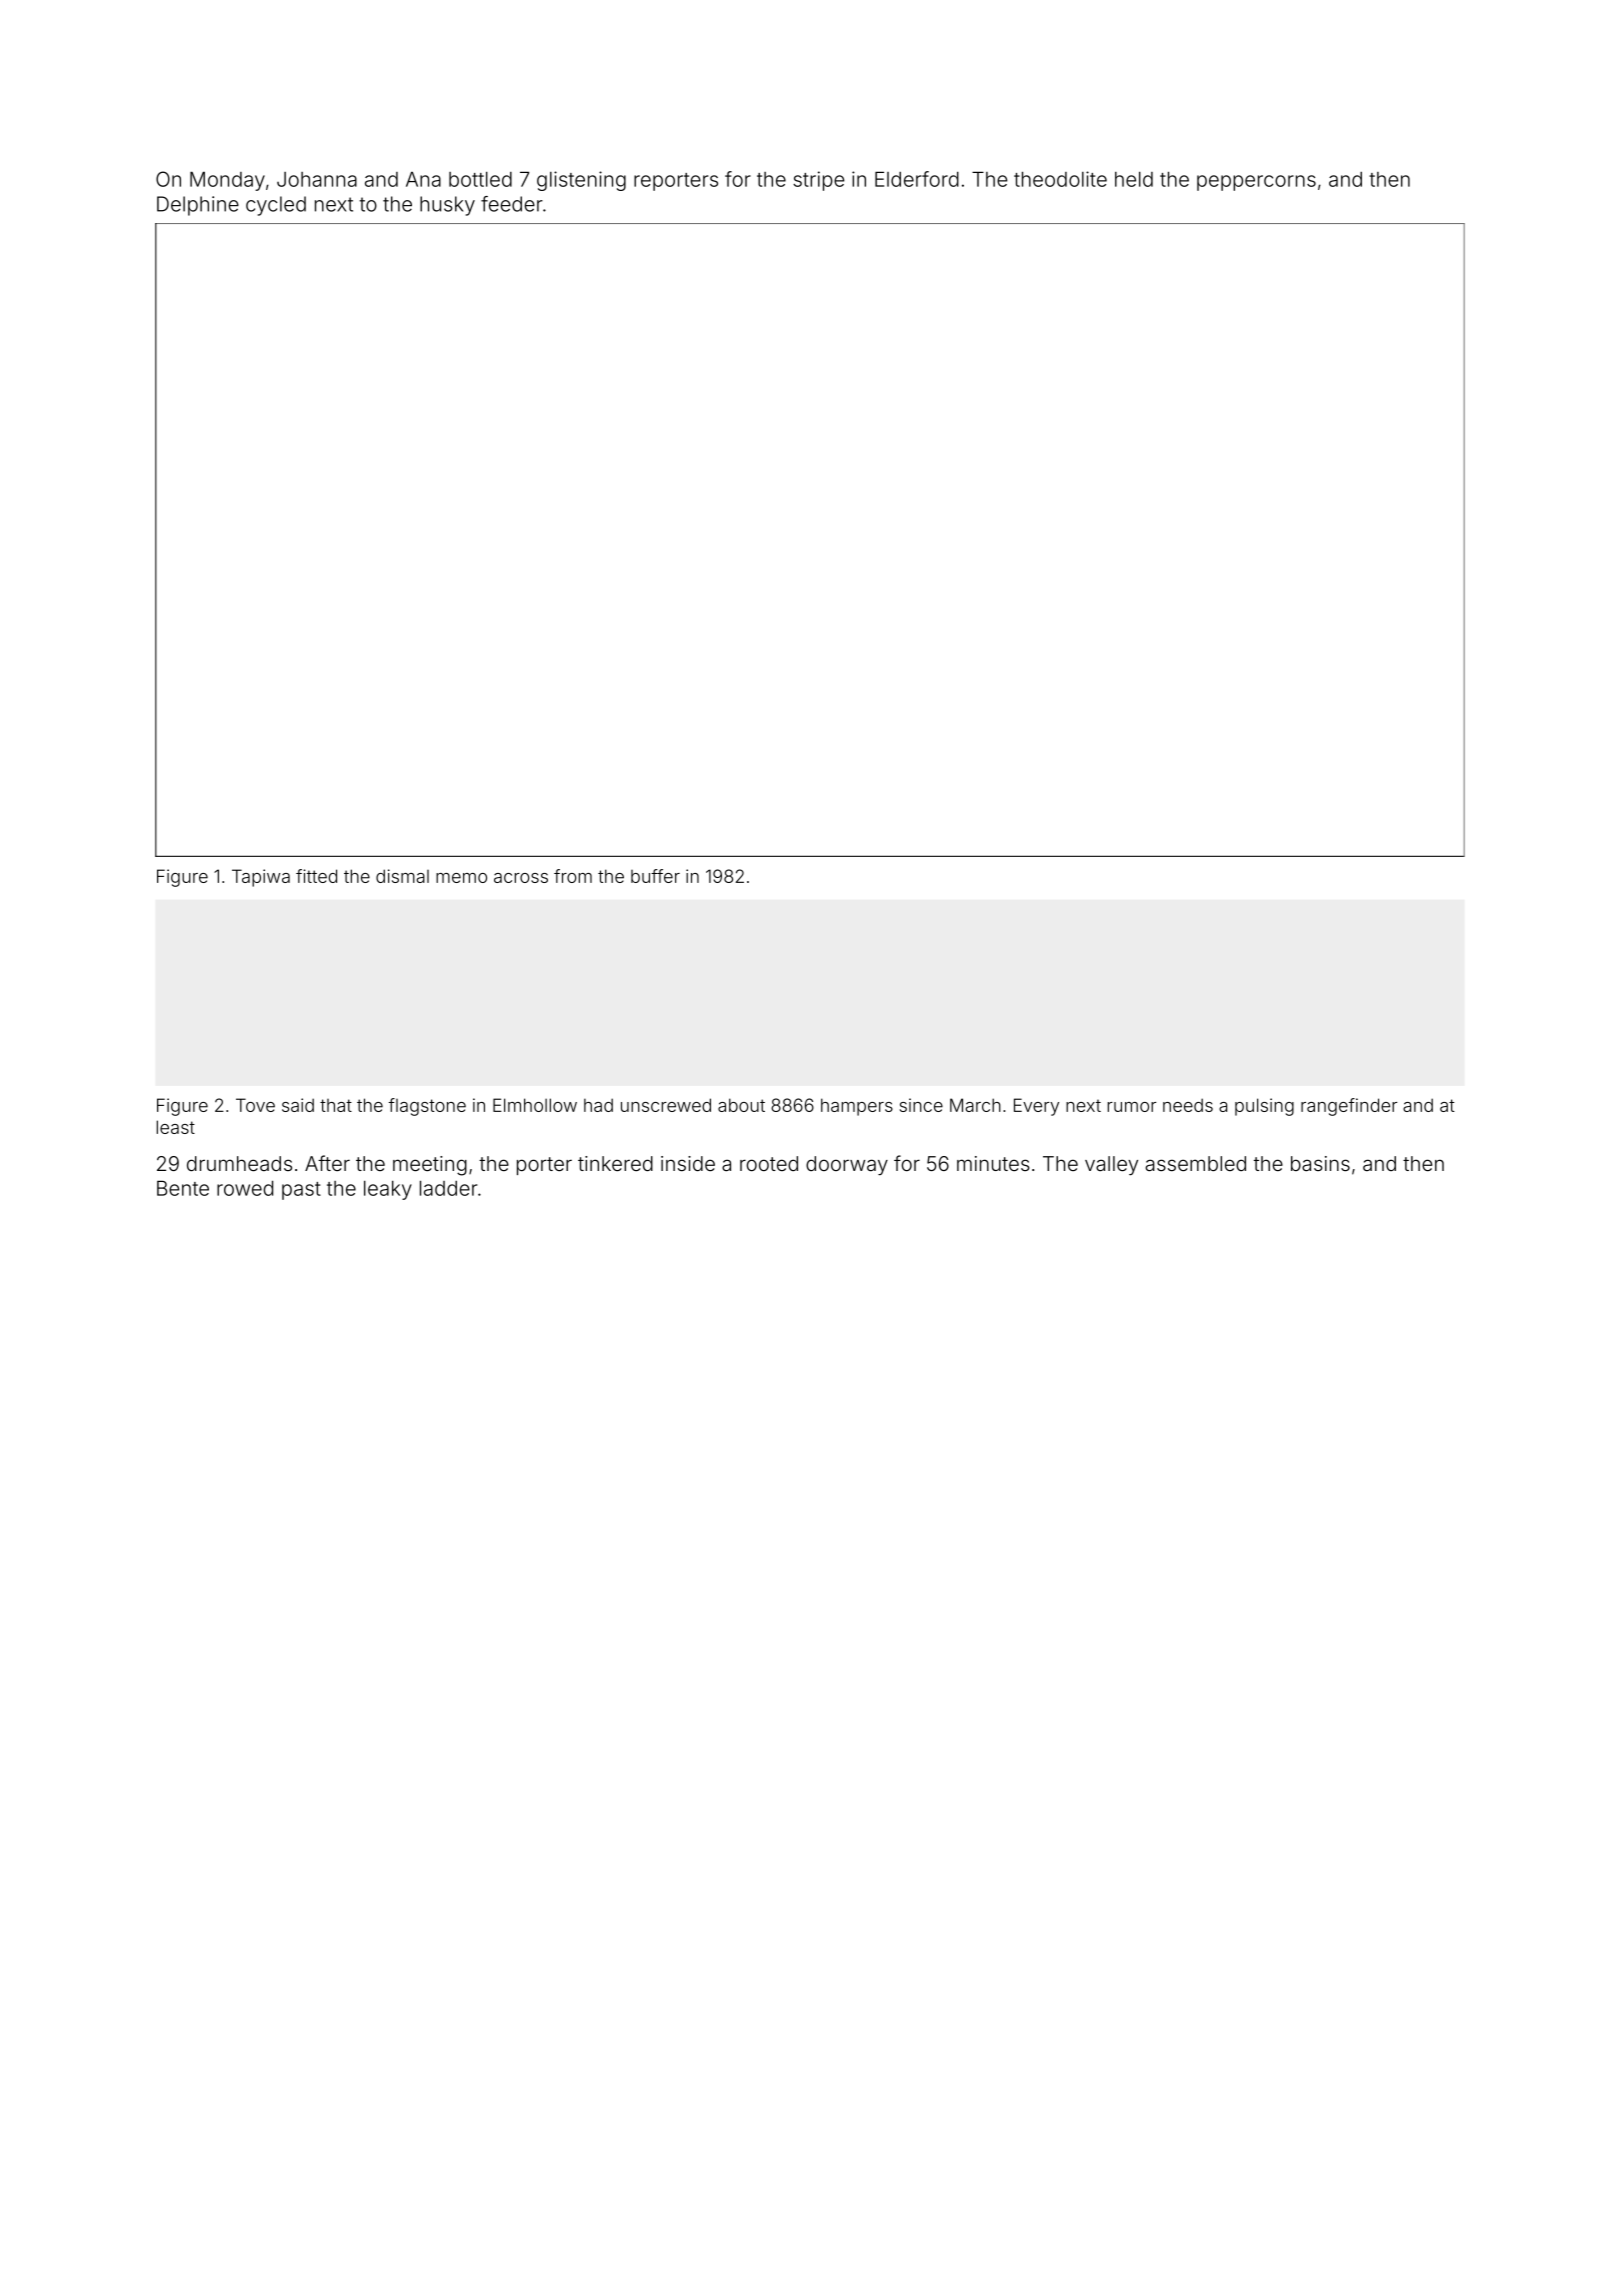 This image has width=1620, height=2292. I want to click on feeder, so click(512, 204).
